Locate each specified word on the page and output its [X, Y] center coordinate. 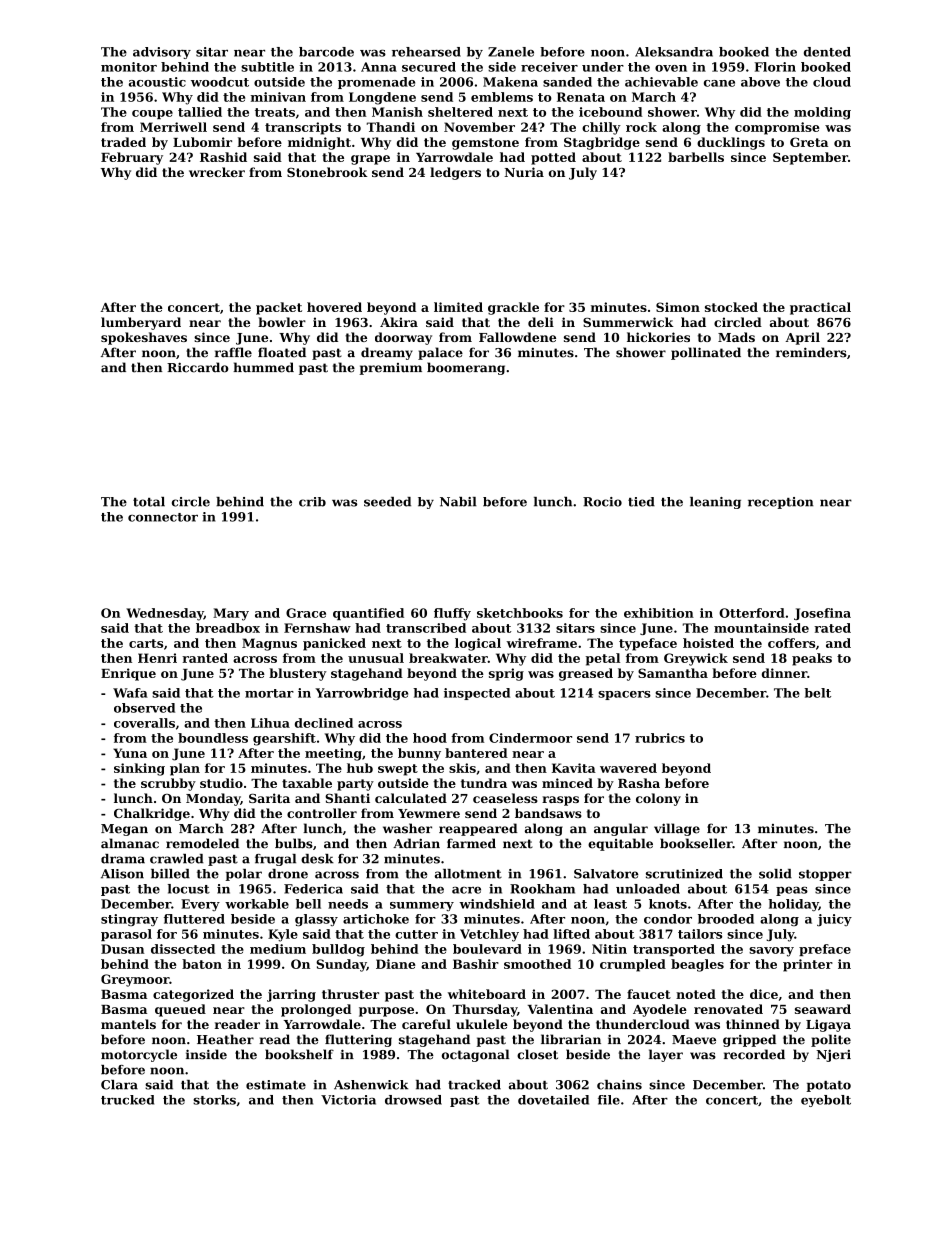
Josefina [822, 614]
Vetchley [489, 935]
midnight [319, 143]
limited [458, 307]
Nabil [458, 502]
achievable [661, 82]
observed [144, 708]
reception [781, 503]
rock [641, 127]
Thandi [391, 127]
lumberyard [141, 323]
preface [825, 950]
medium [278, 949]
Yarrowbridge [361, 694]
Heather [225, 1039]
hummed [263, 367]
